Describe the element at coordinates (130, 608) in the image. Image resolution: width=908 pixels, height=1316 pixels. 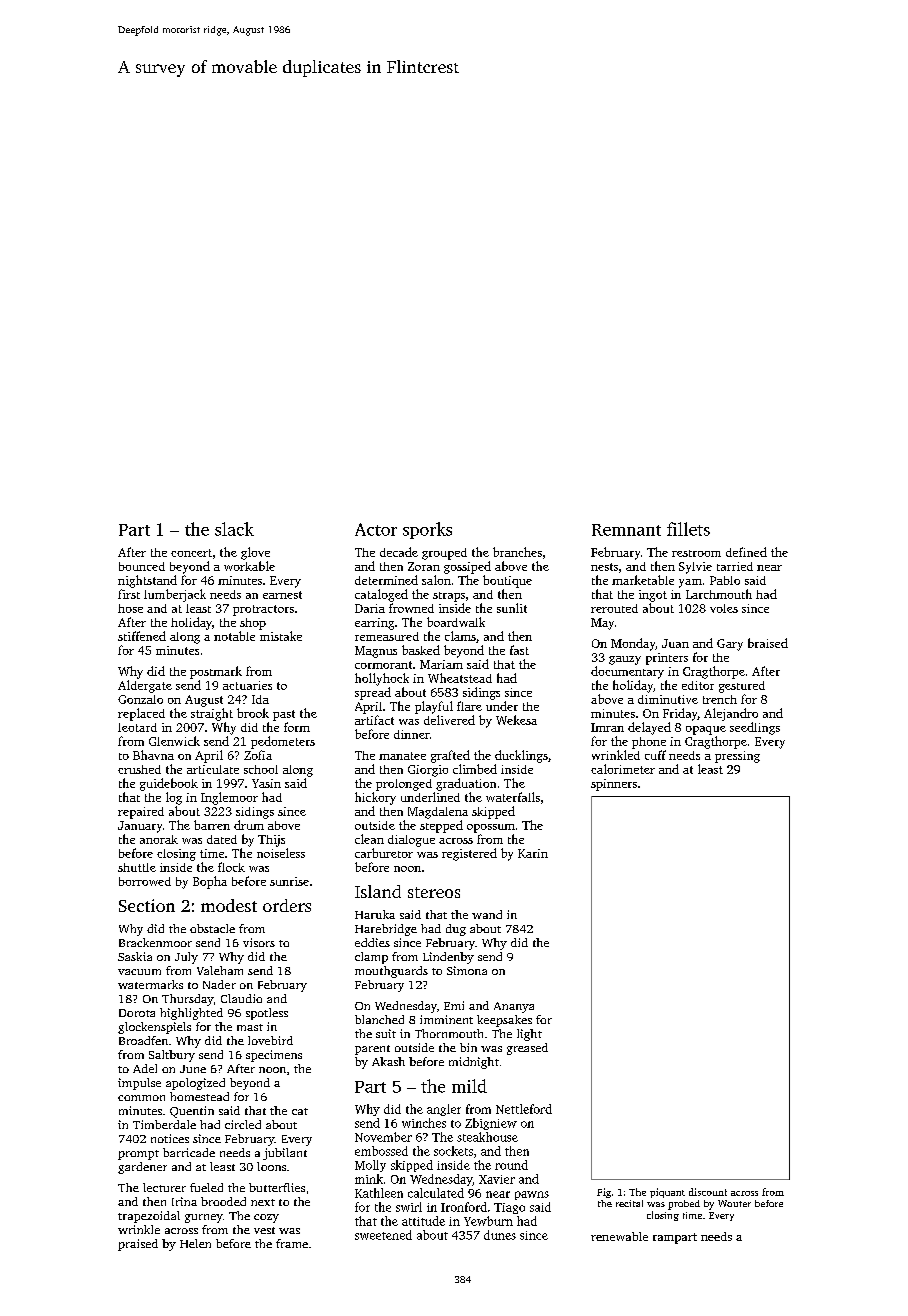
I see `hose` at that location.
